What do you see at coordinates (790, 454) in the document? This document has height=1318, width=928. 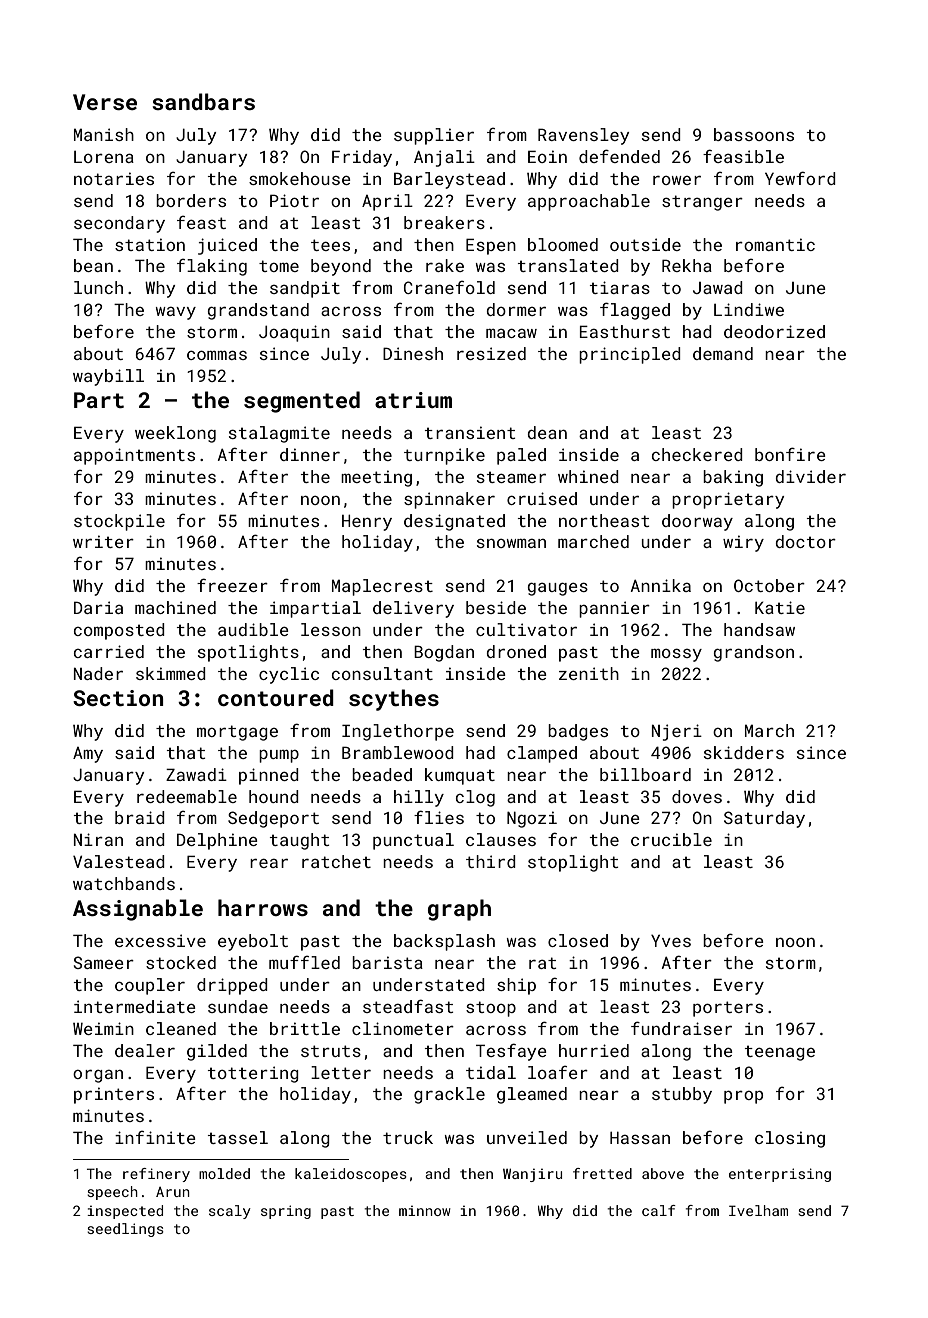 I see `bonfire` at bounding box center [790, 454].
